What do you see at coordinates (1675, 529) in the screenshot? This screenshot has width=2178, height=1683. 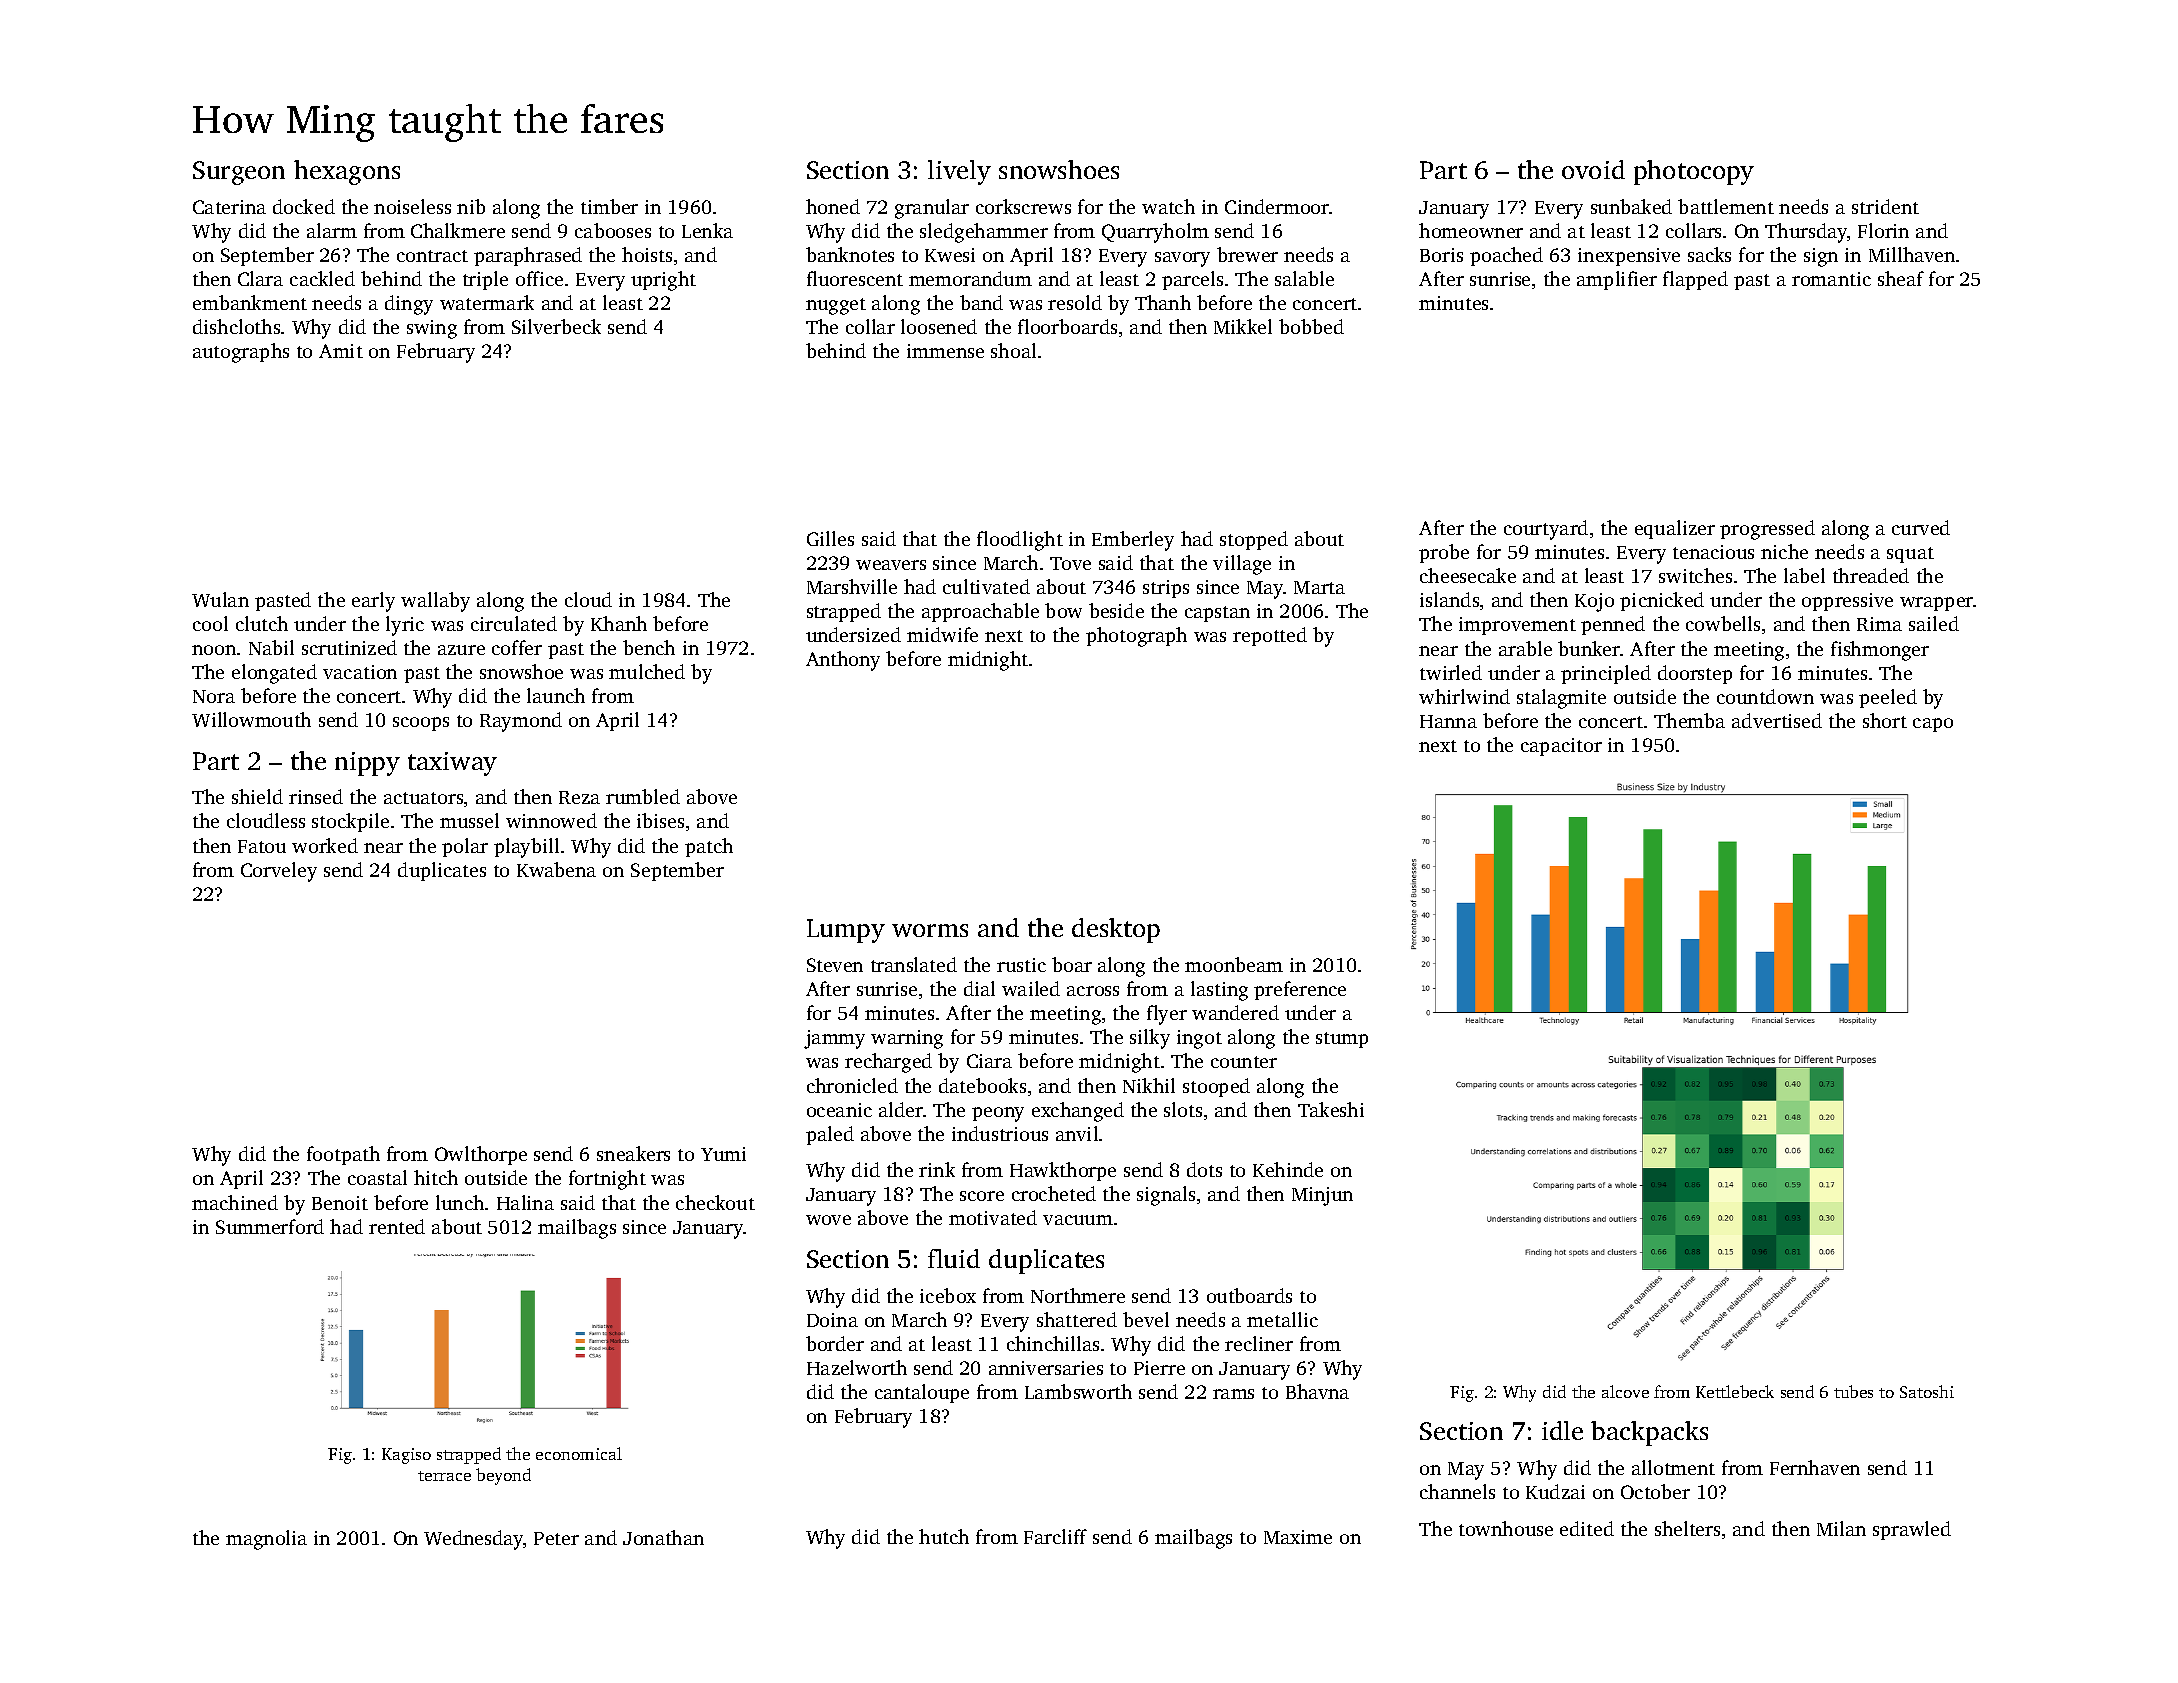 I see `equalizer` at bounding box center [1675, 529].
